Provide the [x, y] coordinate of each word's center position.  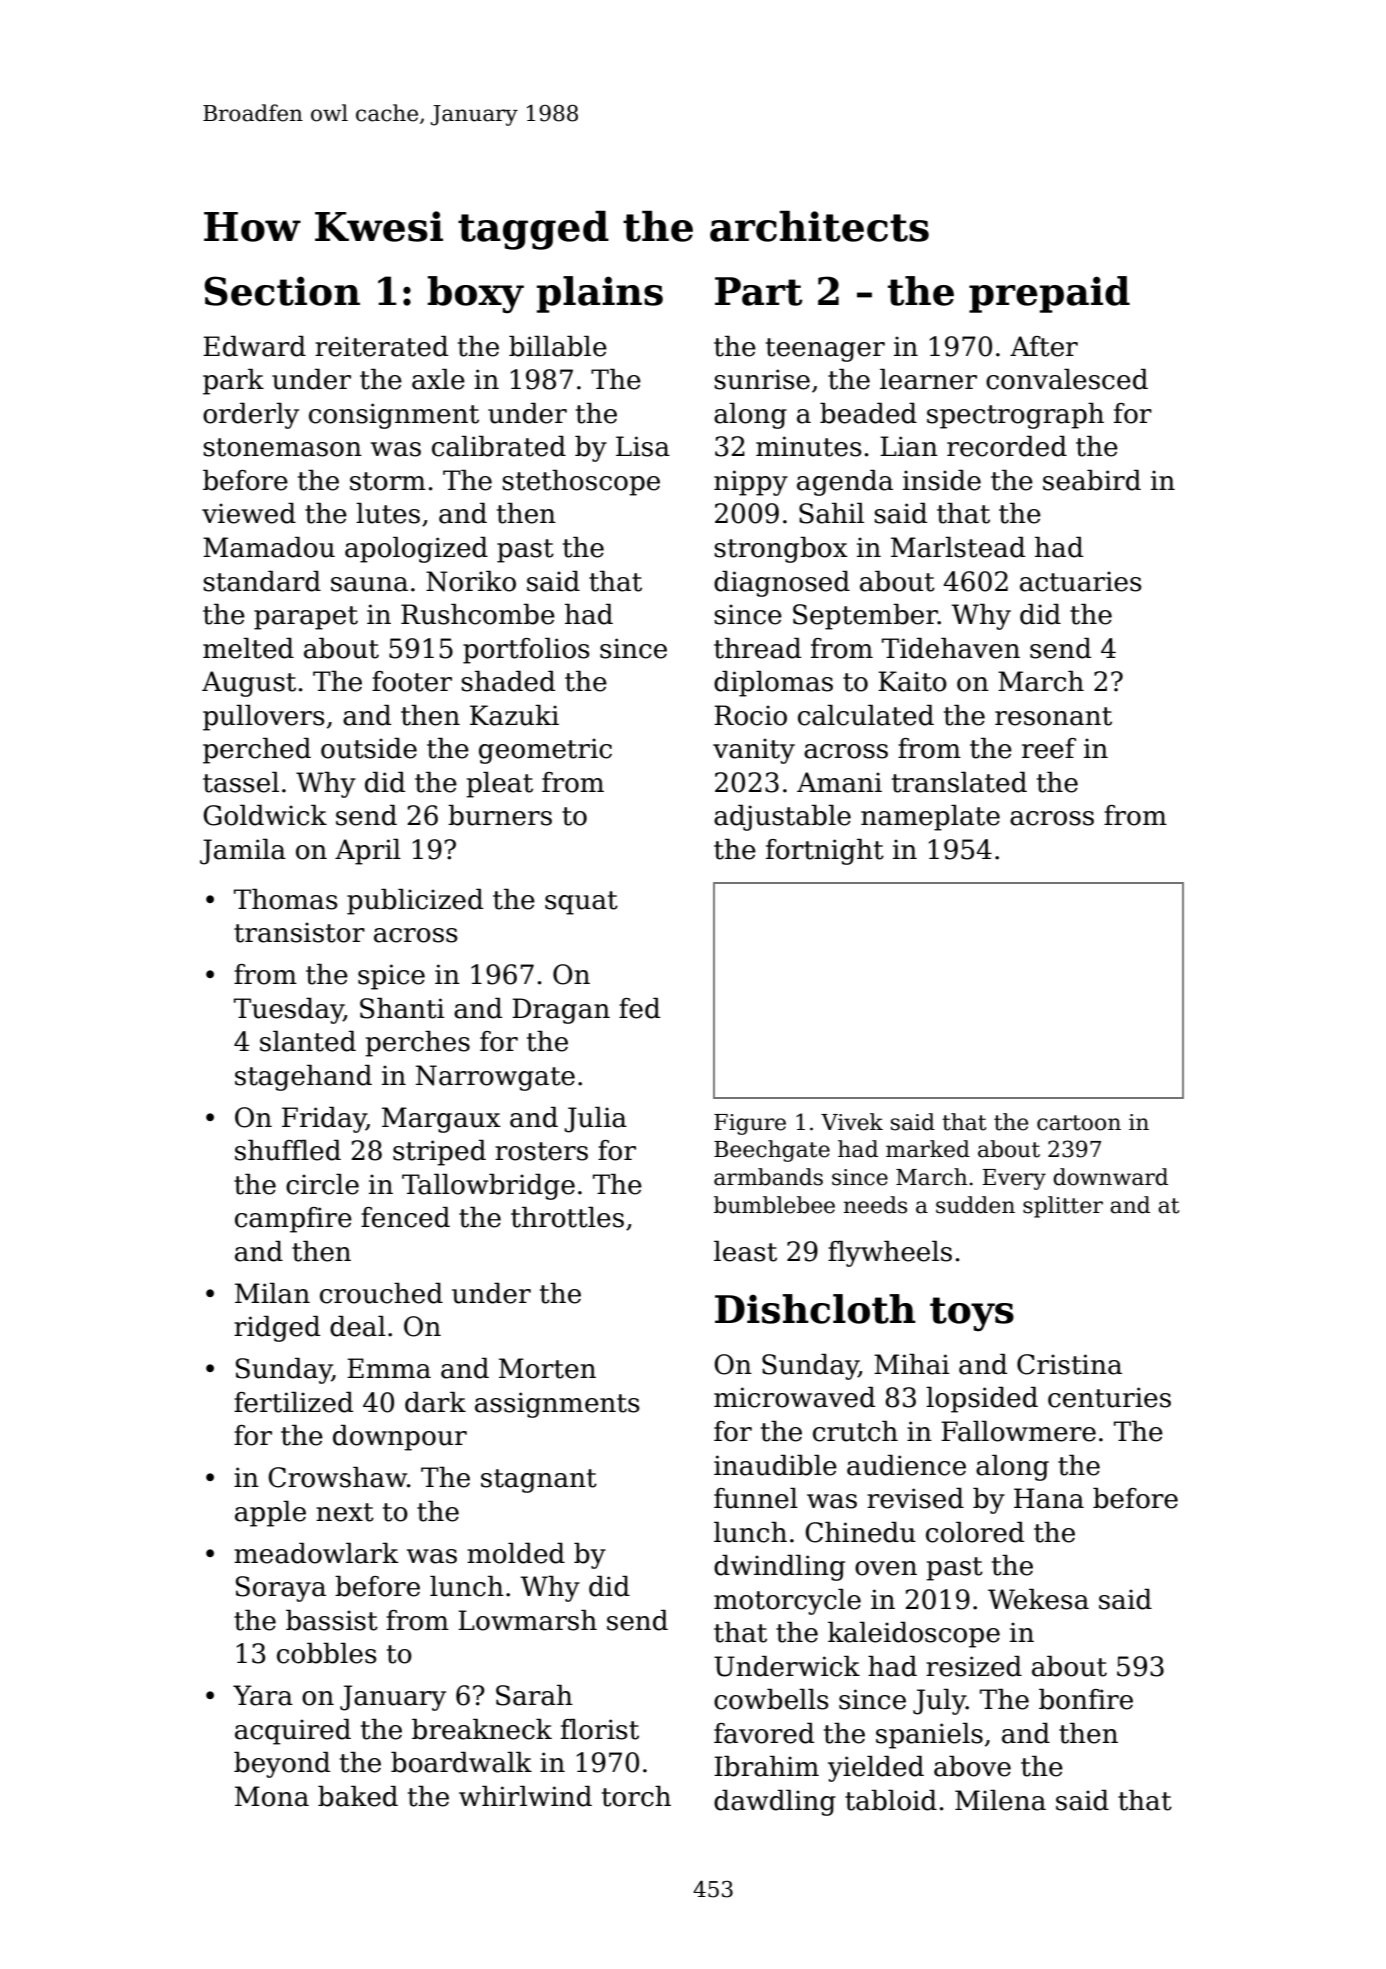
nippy [751, 483]
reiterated [381, 346]
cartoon [1079, 1123]
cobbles [327, 1653]
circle [322, 1184]
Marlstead [958, 547]
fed [639, 1008]
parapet [306, 618]
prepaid [1049, 294]
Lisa [643, 446]
